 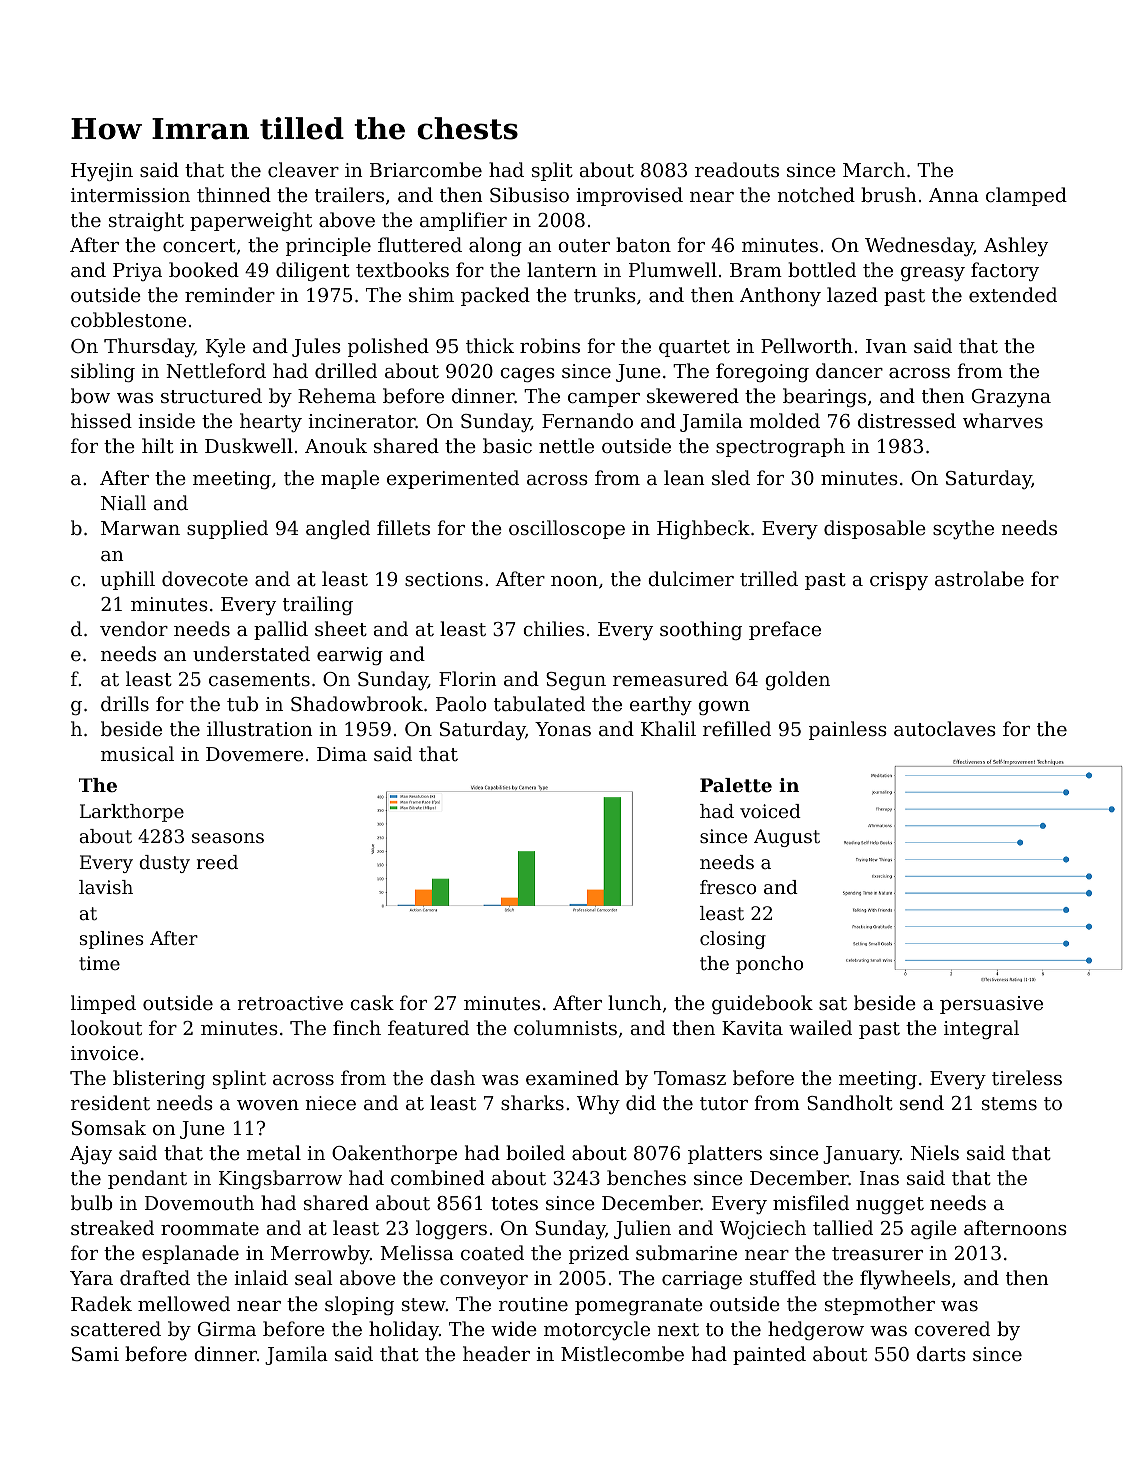 I want to click on voiced, so click(x=770, y=811).
